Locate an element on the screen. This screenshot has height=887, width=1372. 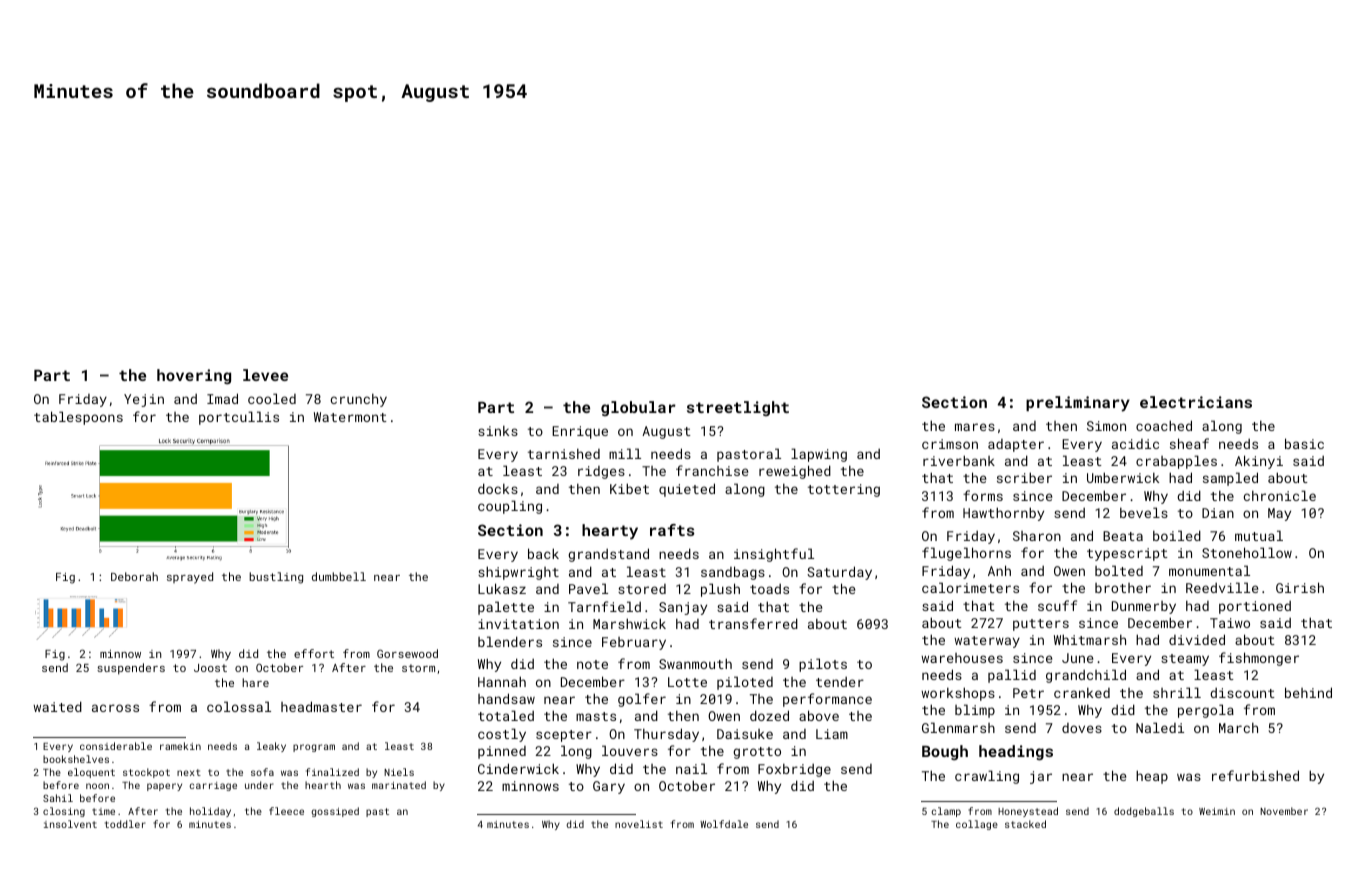
Wolfdale is located at coordinates (724, 824).
